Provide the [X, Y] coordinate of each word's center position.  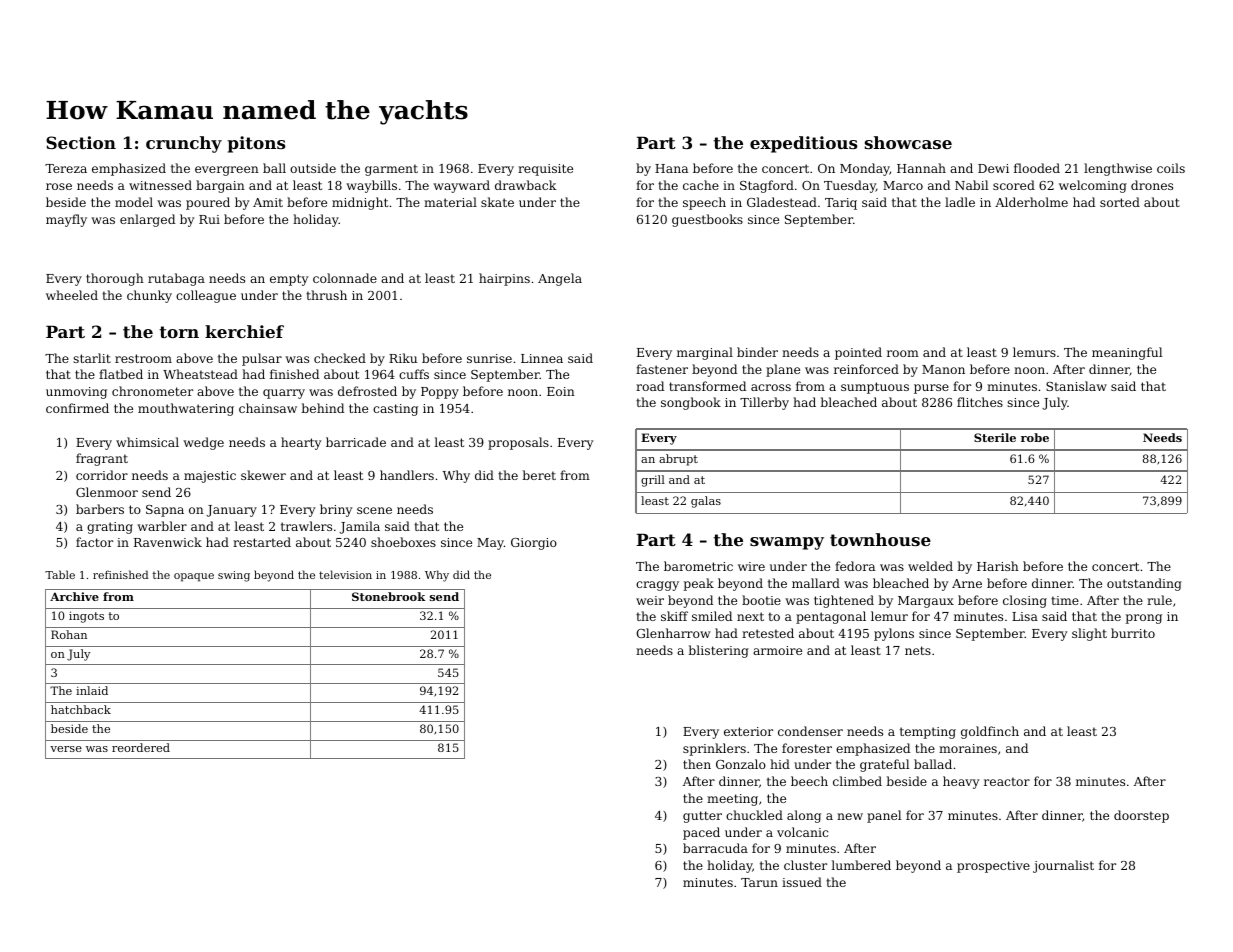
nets [918, 650]
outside [313, 168]
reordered [141, 747]
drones [1152, 185]
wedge [203, 443]
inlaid [92, 690]
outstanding [1144, 584]
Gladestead [782, 202]
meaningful [1127, 353]
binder [757, 352]
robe [1035, 437]
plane [783, 370]
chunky [149, 296]
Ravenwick [168, 542]
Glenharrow [673, 633]
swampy [787, 543]
